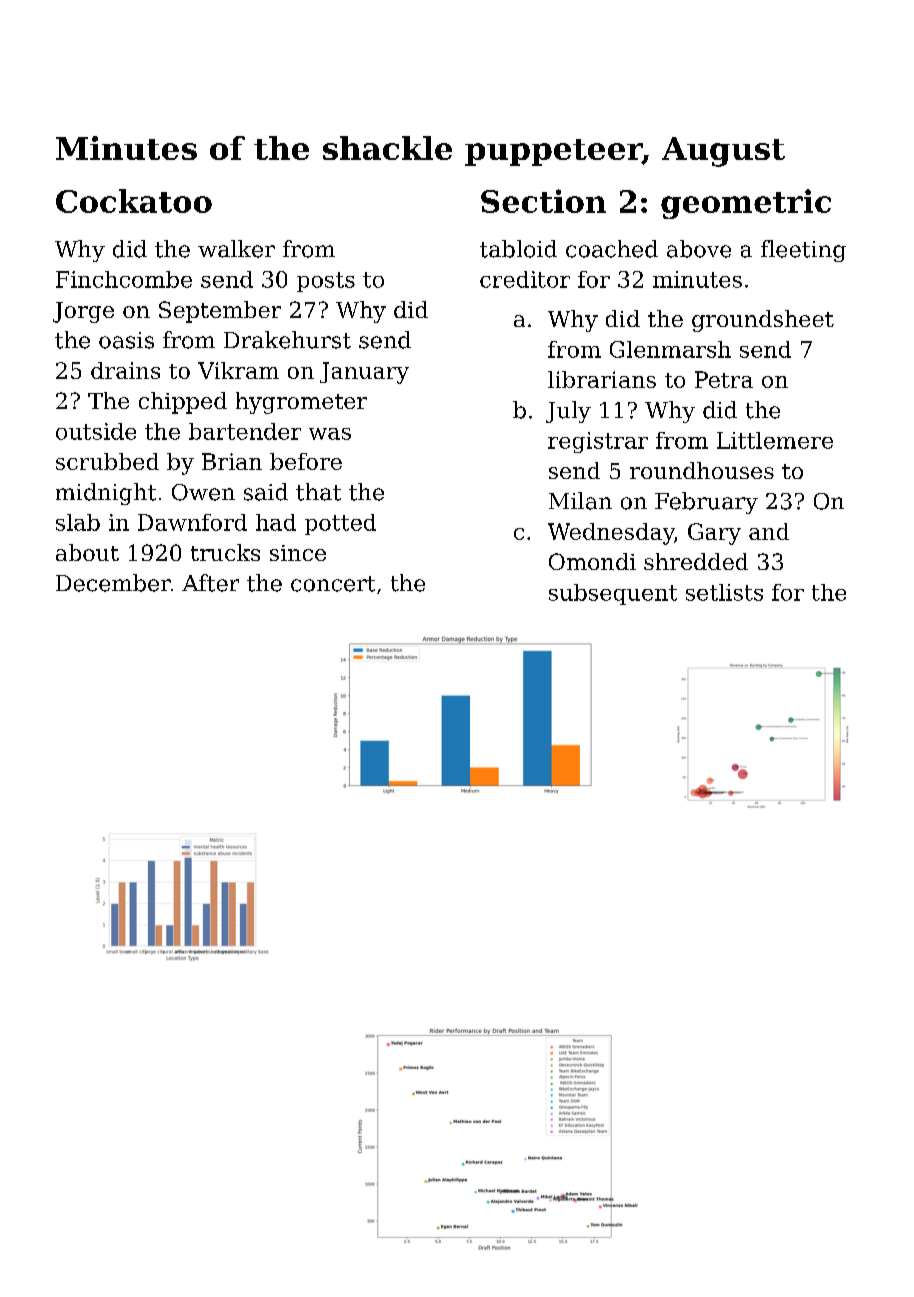 The image size is (914, 1297). What do you see at coordinates (333, 584) in the screenshot?
I see `concert` at bounding box center [333, 584].
